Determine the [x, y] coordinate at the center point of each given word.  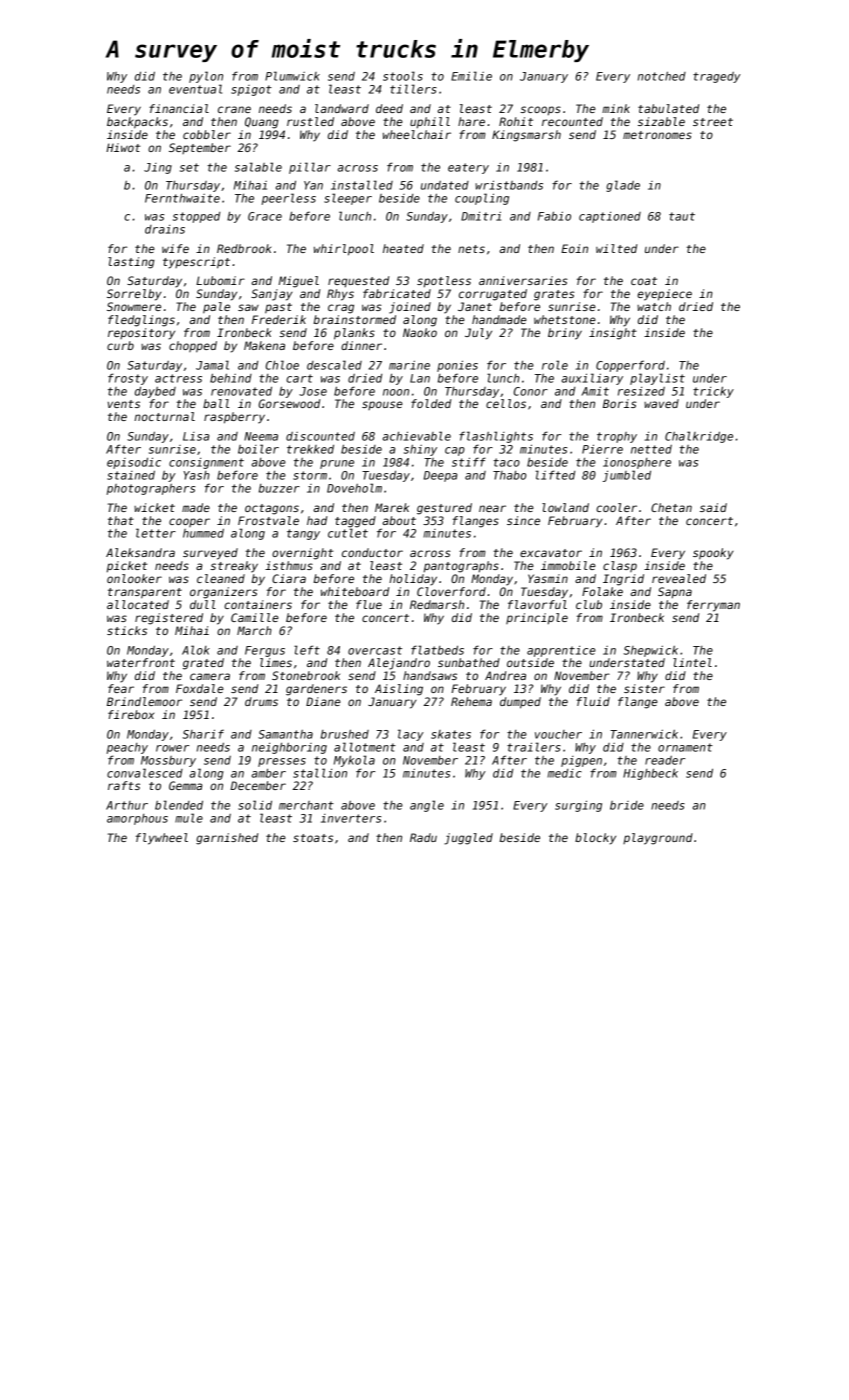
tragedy [716, 77]
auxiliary [592, 379]
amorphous [137, 819]
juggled [468, 839]
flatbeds [437, 650]
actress [178, 378]
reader [665, 760]
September [200, 148]
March [254, 630]
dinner [361, 345]
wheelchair [417, 134]
